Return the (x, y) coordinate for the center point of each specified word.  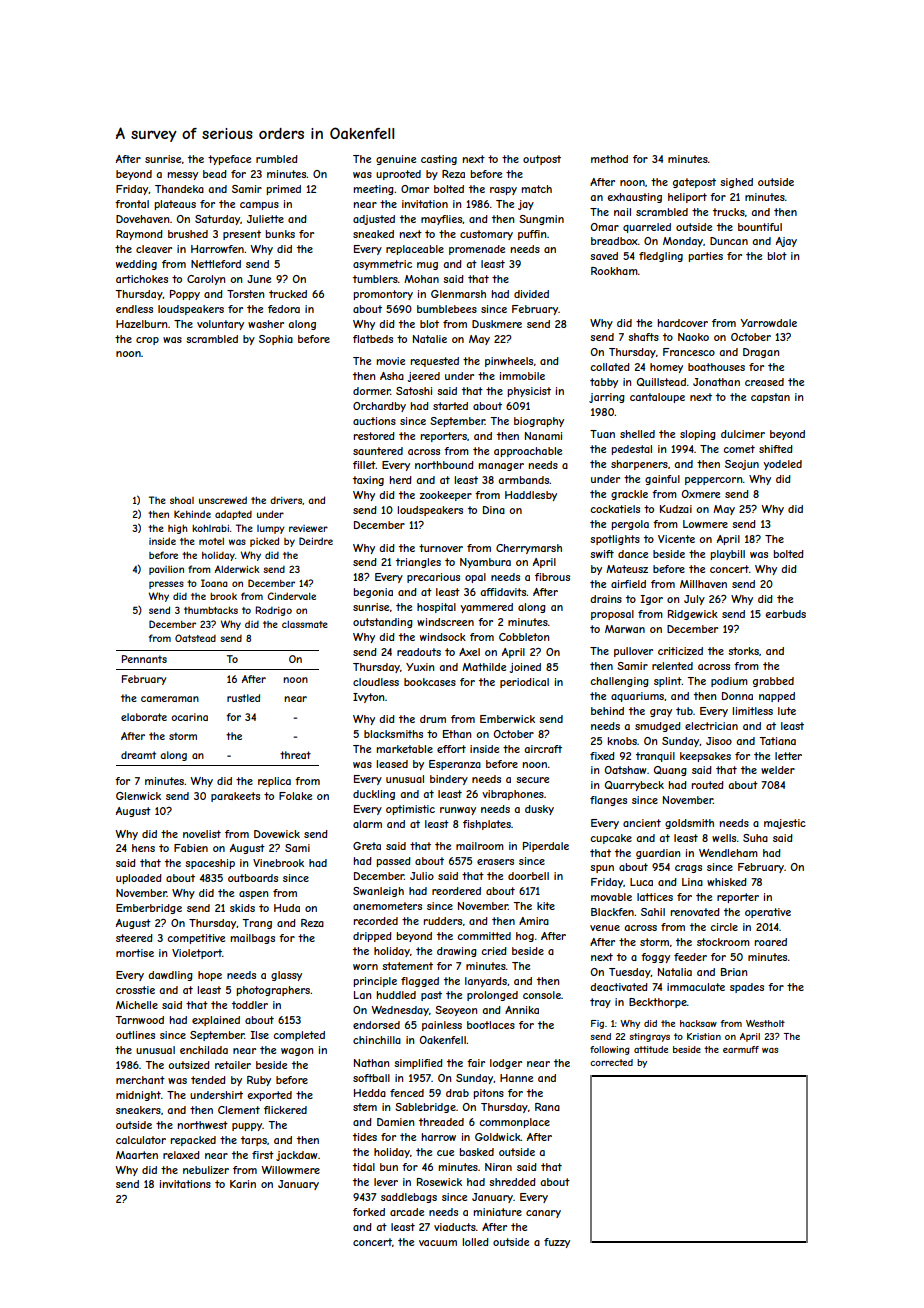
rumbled (277, 159)
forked (369, 1212)
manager (501, 467)
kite (546, 906)
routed (708, 785)
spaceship (210, 864)
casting (439, 160)
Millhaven (703, 584)
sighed (736, 183)
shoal (182, 500)
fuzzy (557, 1243)
